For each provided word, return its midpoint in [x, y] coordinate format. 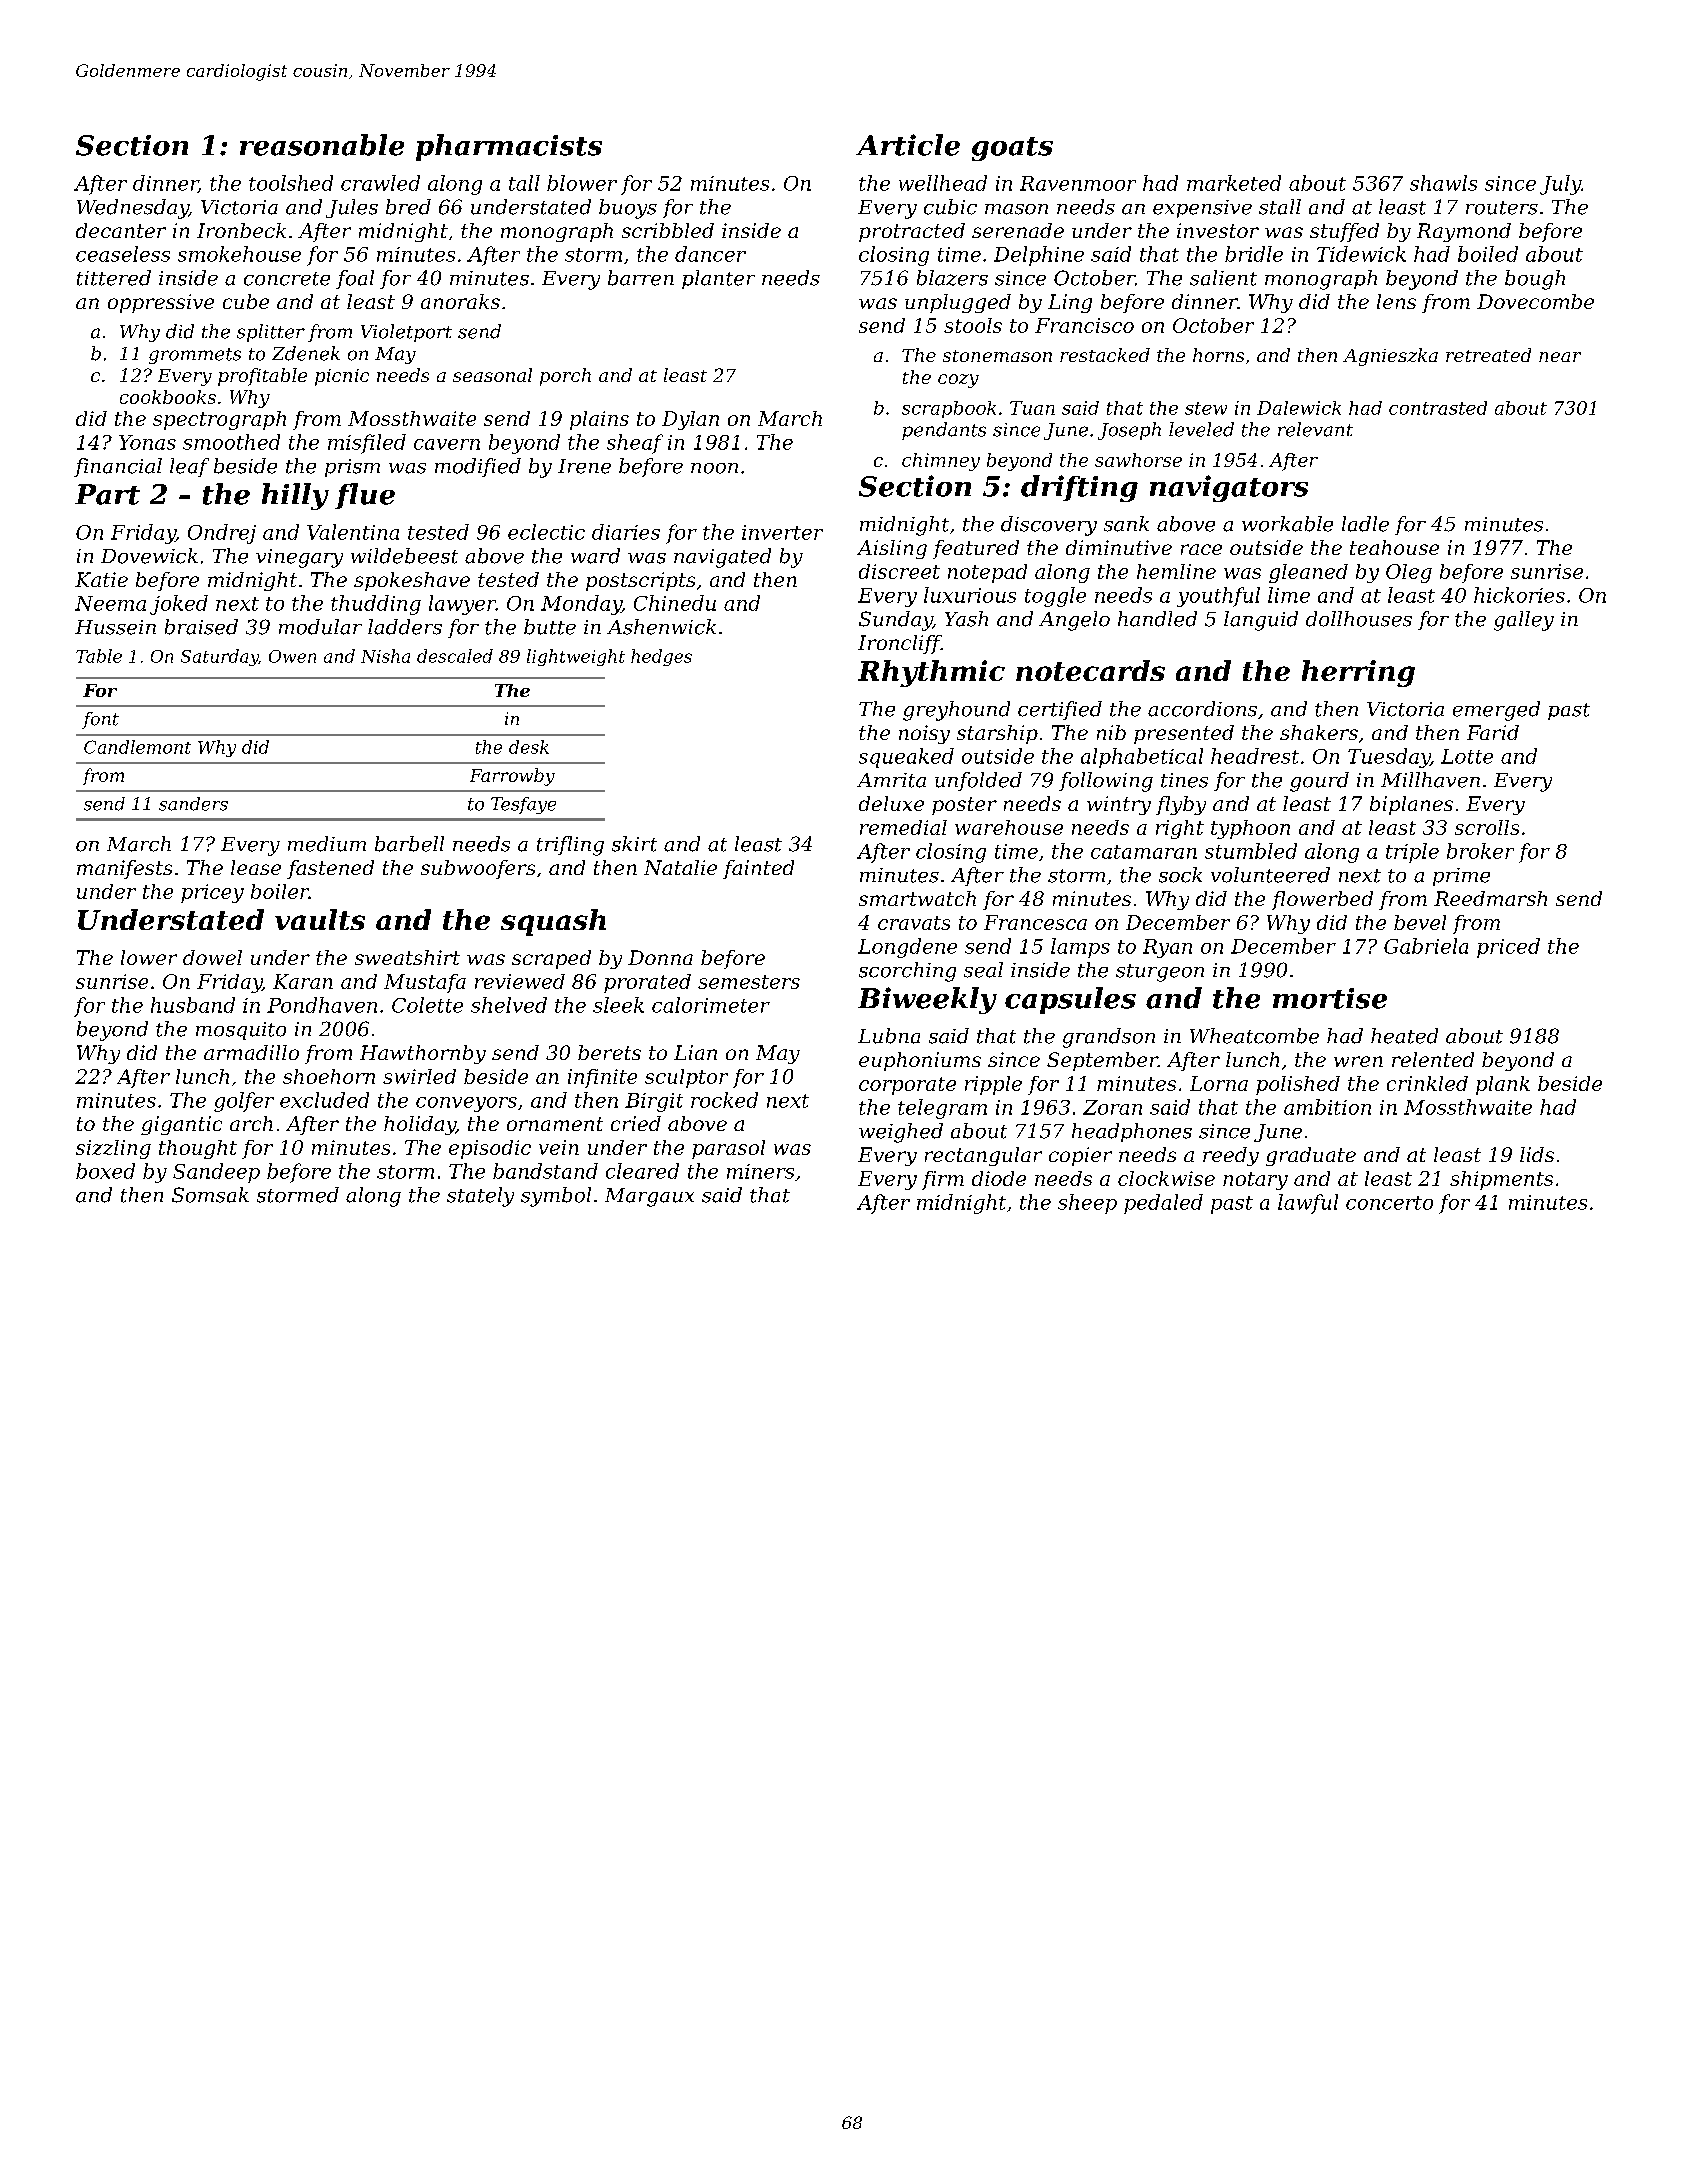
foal [355, 279]
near [1560, 357]
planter [718, 279]
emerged [1496, 711]
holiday [420, 1125]
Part [107, 494]
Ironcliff [899, 644]
